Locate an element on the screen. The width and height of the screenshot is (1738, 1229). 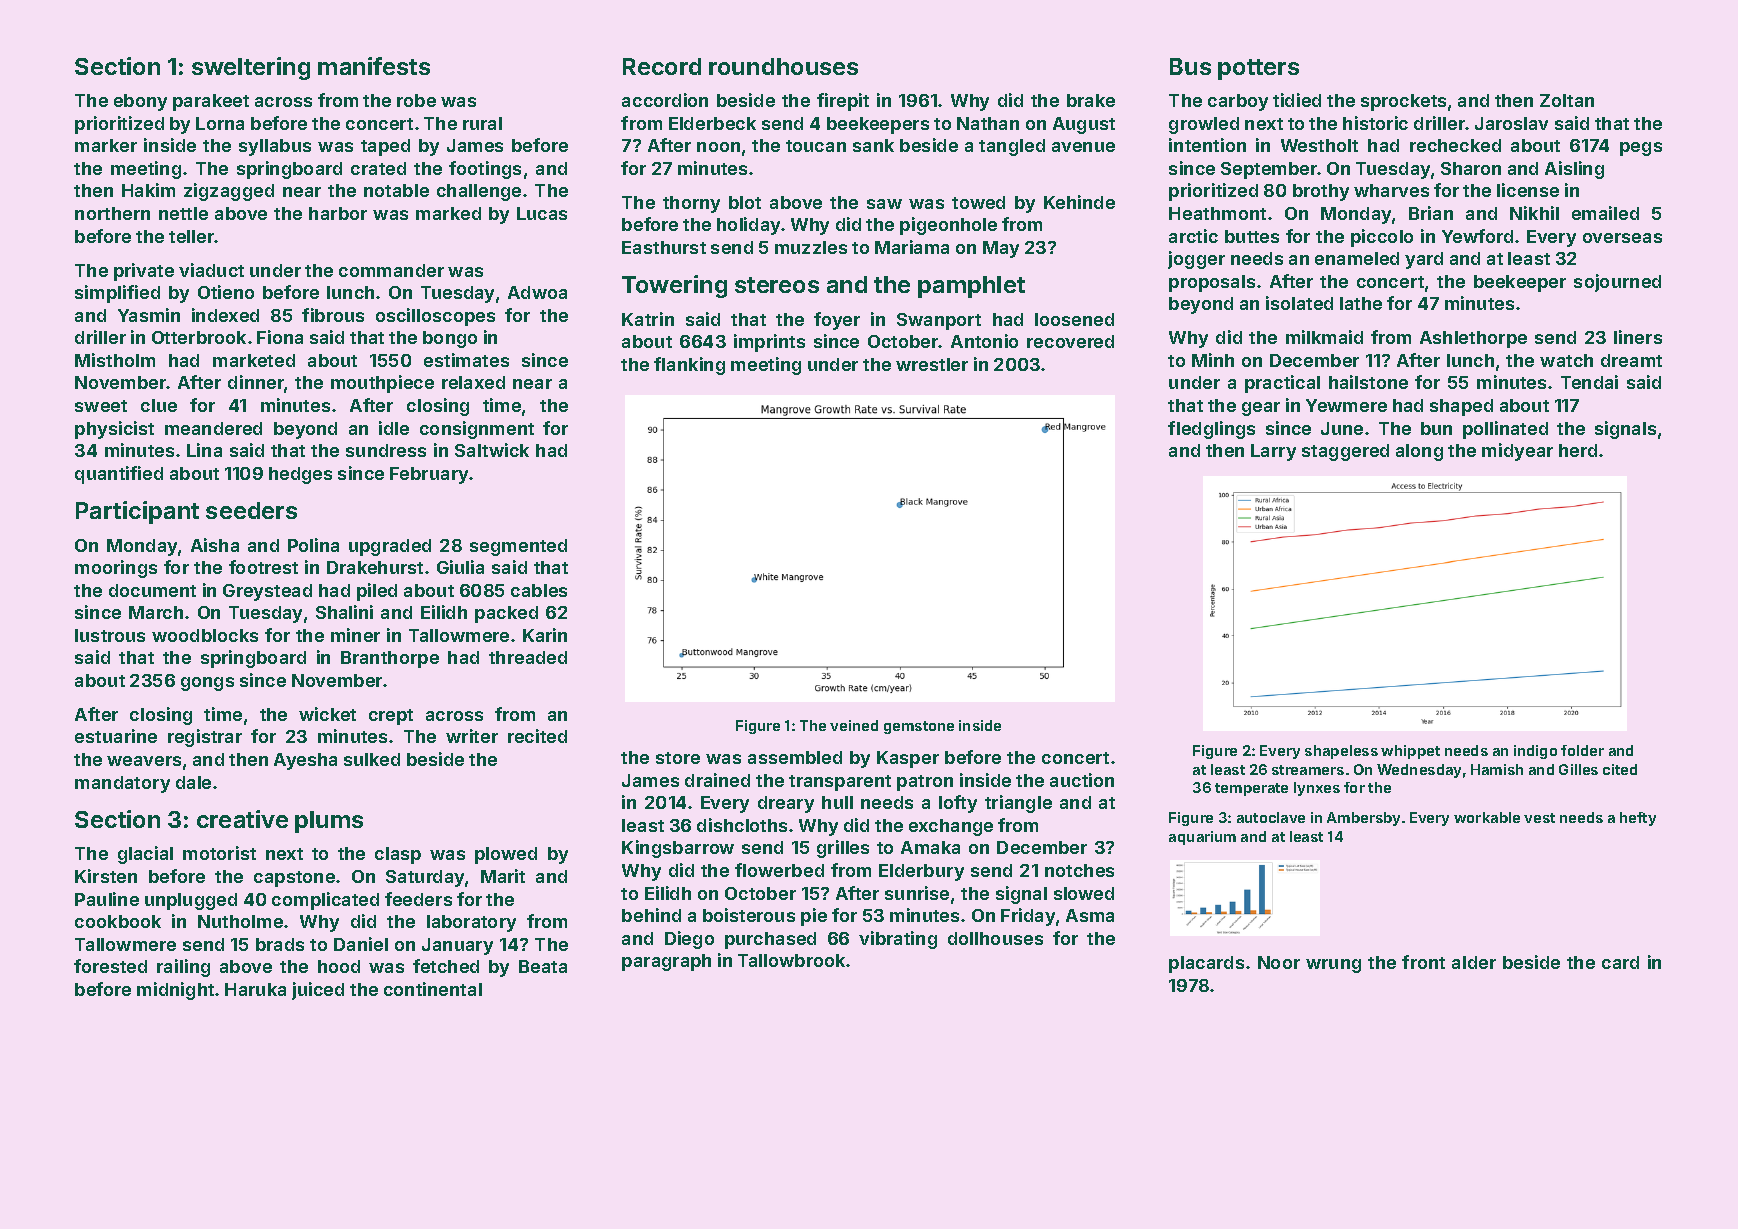
commander is located at coordinates (391, 270).
